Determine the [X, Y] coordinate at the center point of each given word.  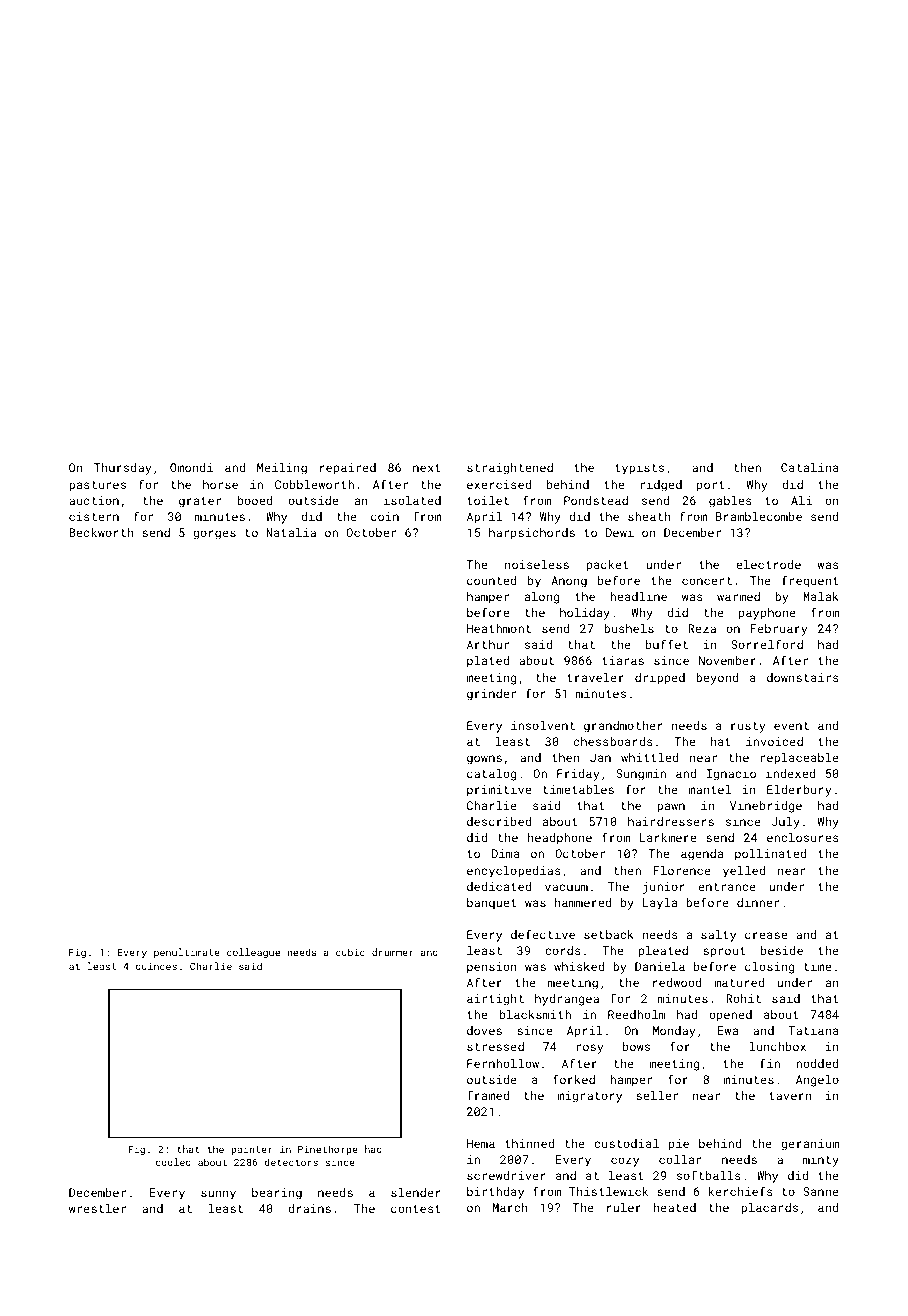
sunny [218, 1195]
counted [492, 580]
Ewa [728, 1030]
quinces [156, 967]
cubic [350, 952]
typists [639, 469]
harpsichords [532, 534]
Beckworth [101, 532]
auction [94, 500]
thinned [529, 1143]
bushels [629, 628]
